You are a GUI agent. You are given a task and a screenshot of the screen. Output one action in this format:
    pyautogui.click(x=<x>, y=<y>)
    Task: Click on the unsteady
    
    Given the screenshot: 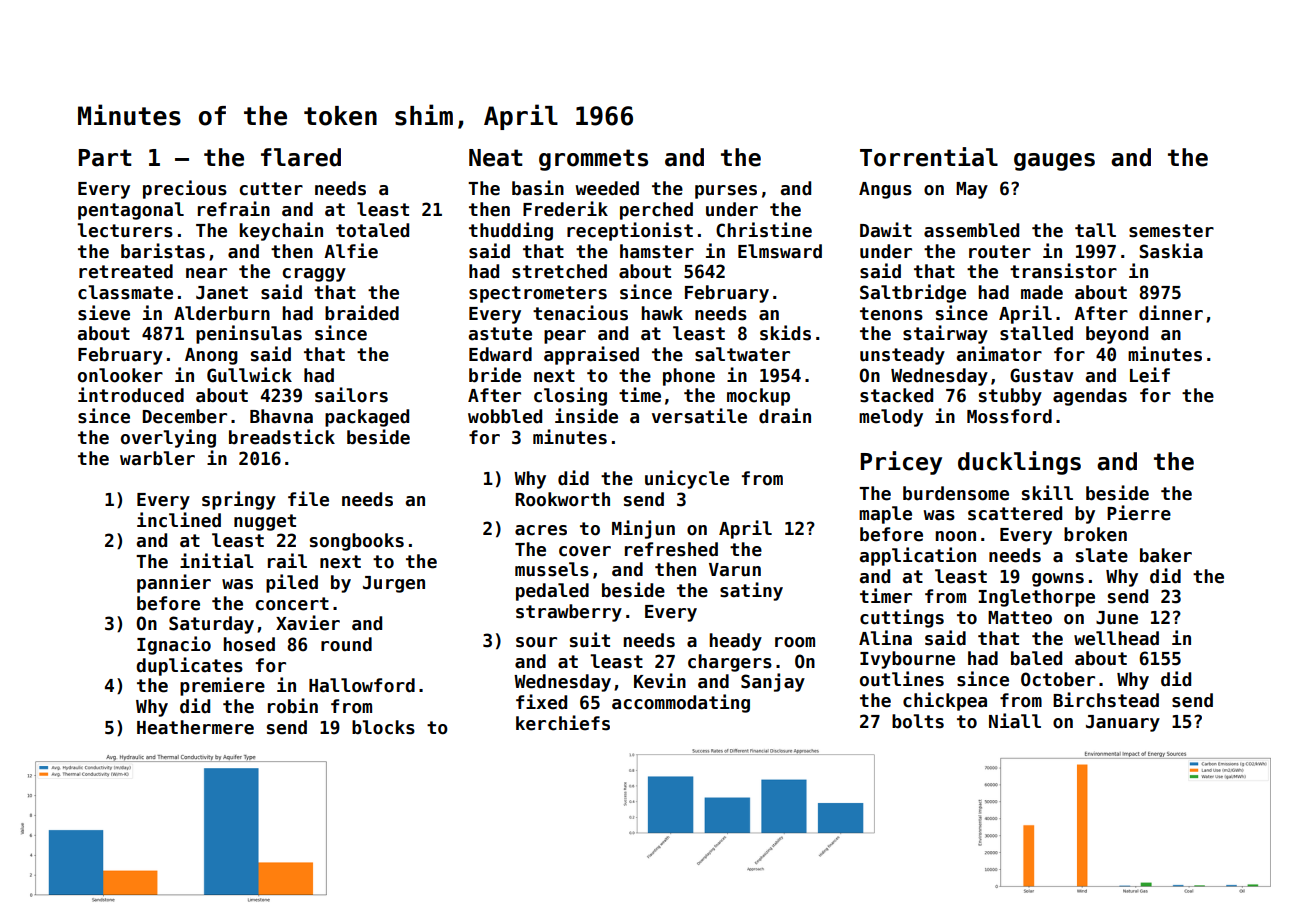 What is the action you would take?
    pyautogui.click(x=902, y=356)
